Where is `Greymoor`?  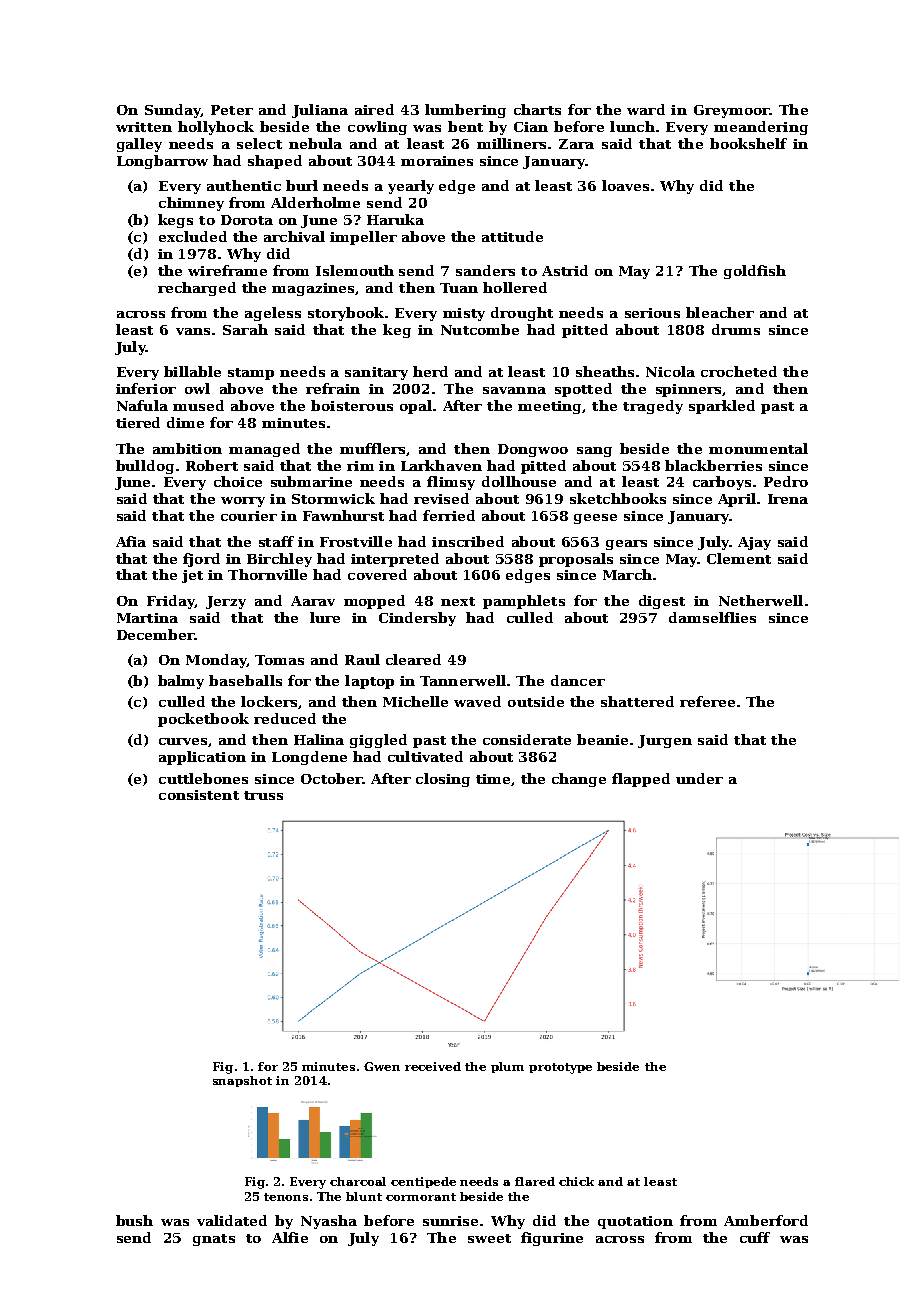 Greymoor is located at coordinates (732, 111).
